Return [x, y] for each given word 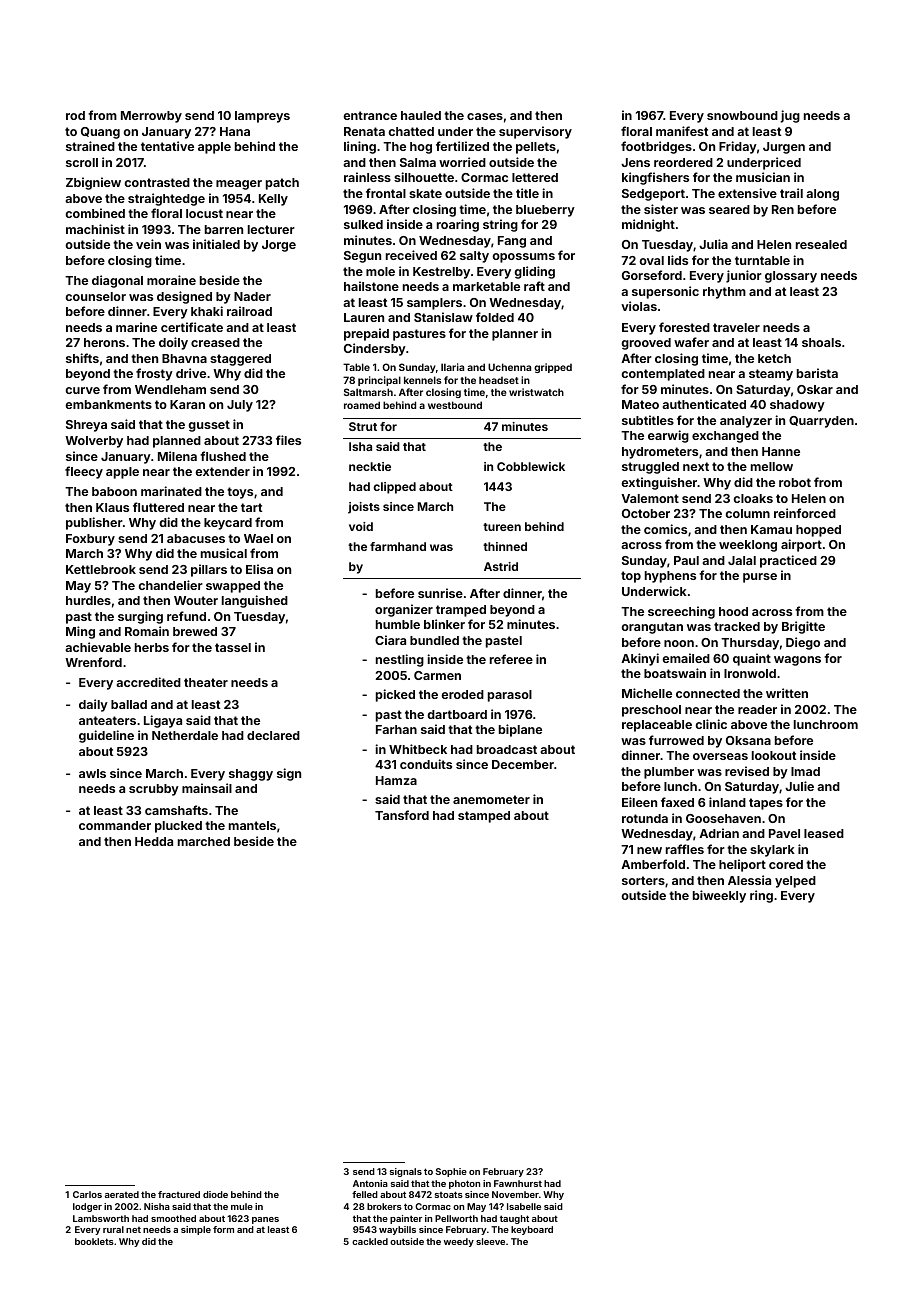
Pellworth [456, 1218]
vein [148, 244]
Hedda [154, 841]
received [411, 255]
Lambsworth [101, 1218]
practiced [788, 561]
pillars [209, 570]
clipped [394, 488]
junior [744, 276]
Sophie [451, 1172]
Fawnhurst [518, 1183]
